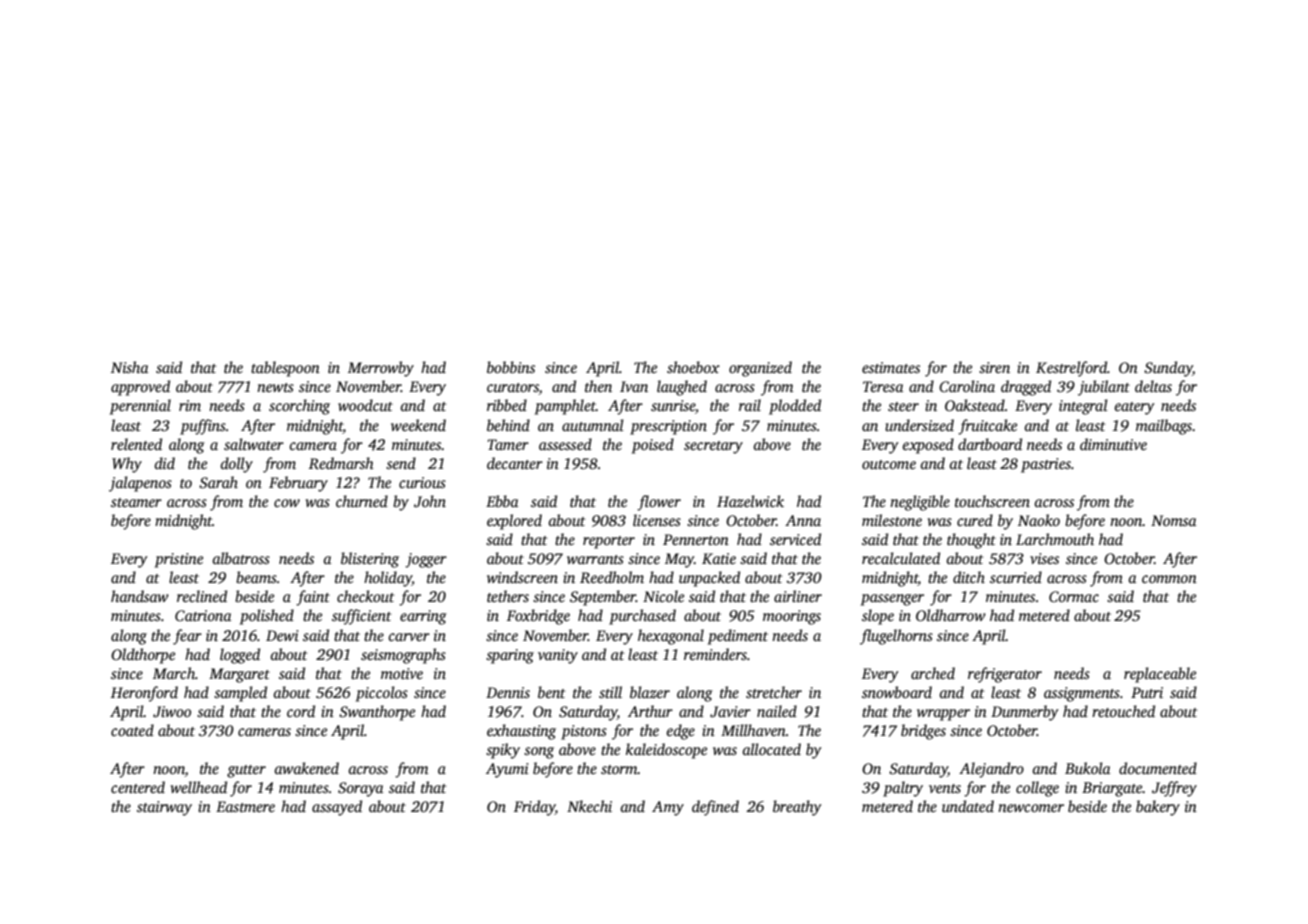  What do you see at coordinates (1046, 465) in the page?
I see `pastries` at bounding box center [1046, 465].
